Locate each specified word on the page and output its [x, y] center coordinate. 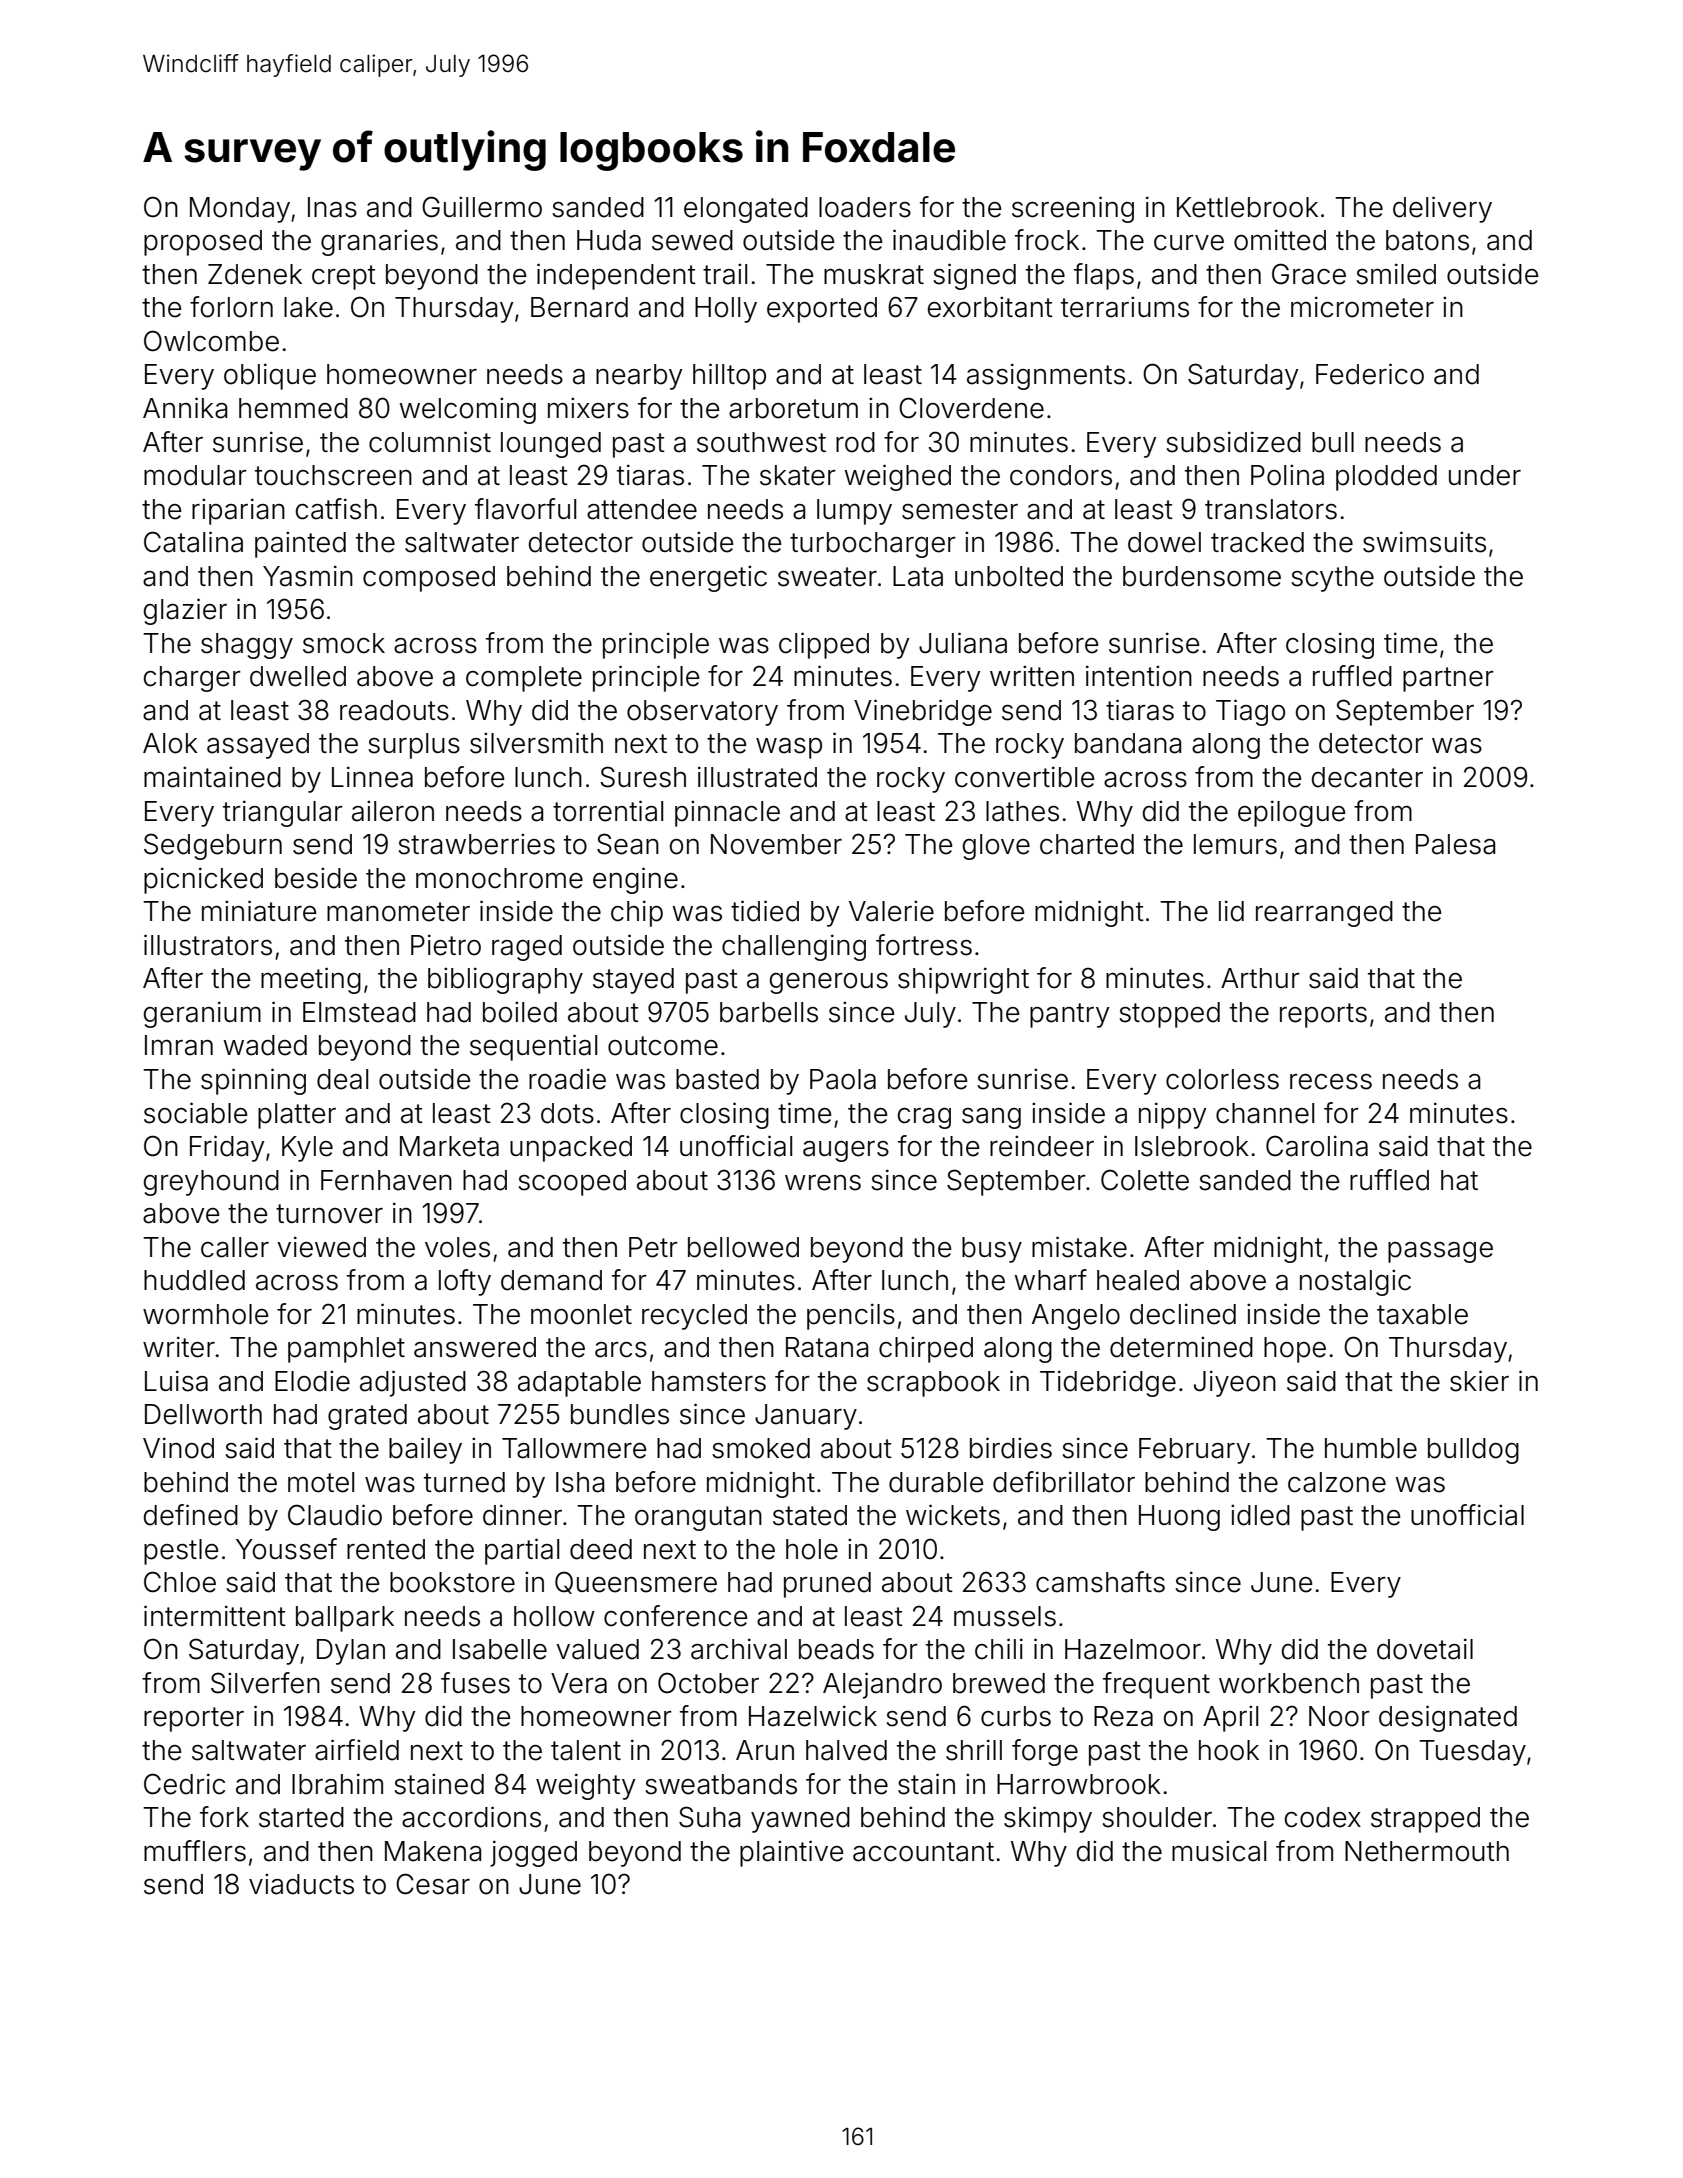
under [1485, 475]
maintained [212, 777]
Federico [1370, 374]
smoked [761, 1448]
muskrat [874, 274]
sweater [827, 577]
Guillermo [482, 207]
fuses [475, 1683]
